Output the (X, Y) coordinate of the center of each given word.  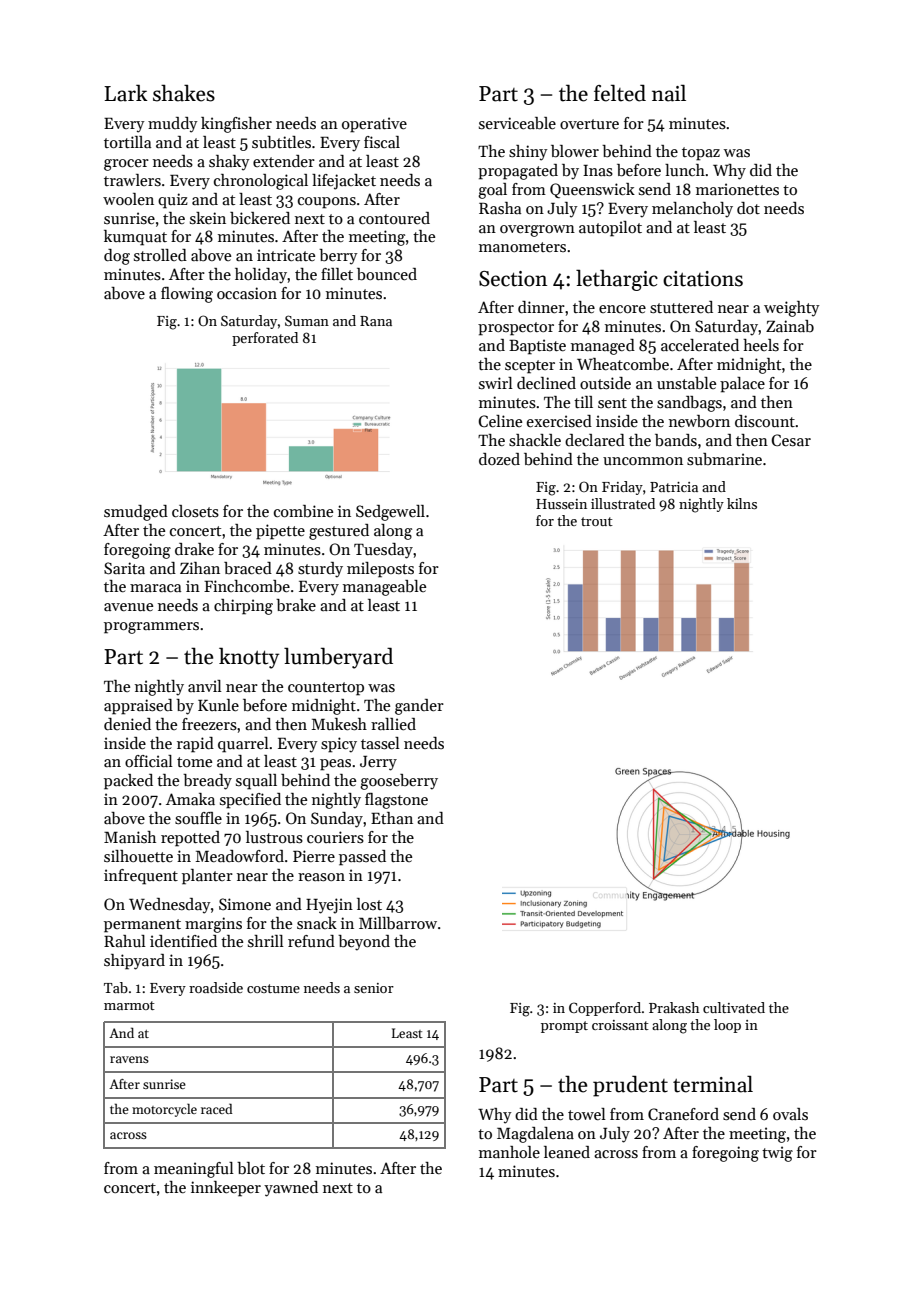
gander (419, 707)
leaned (567, 1152)
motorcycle (164, 1110)
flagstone (396, 801)
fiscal (382, 142)
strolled (160, 255)
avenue (128, 607)
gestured (339, 532)
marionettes (737, 189)
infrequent (141, 877)
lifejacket (344, 182)
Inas (598, 171)
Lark (126, 93)
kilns (742, 503)
